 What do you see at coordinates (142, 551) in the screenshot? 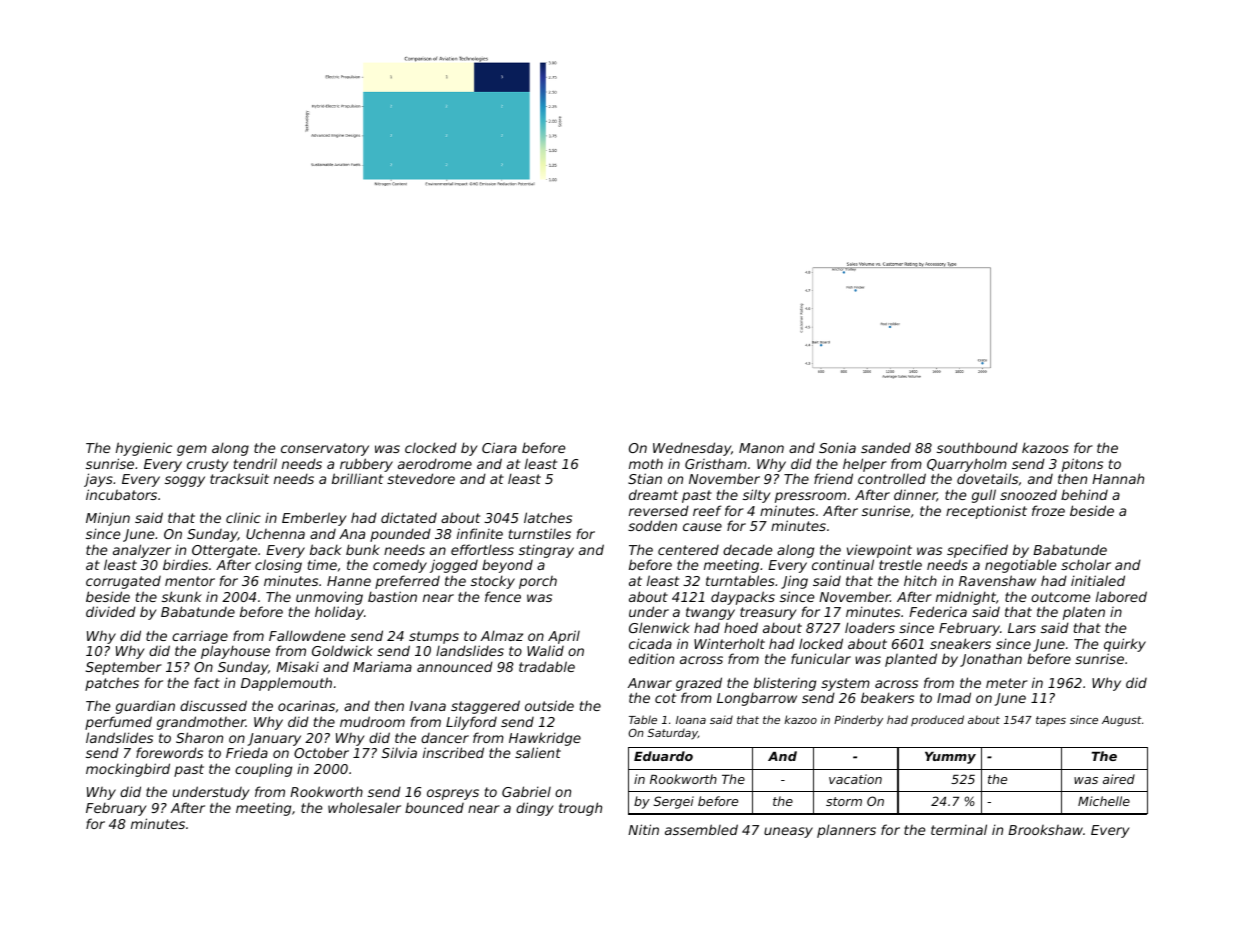
I see `analyzer` at bounding box center [142, 551].
